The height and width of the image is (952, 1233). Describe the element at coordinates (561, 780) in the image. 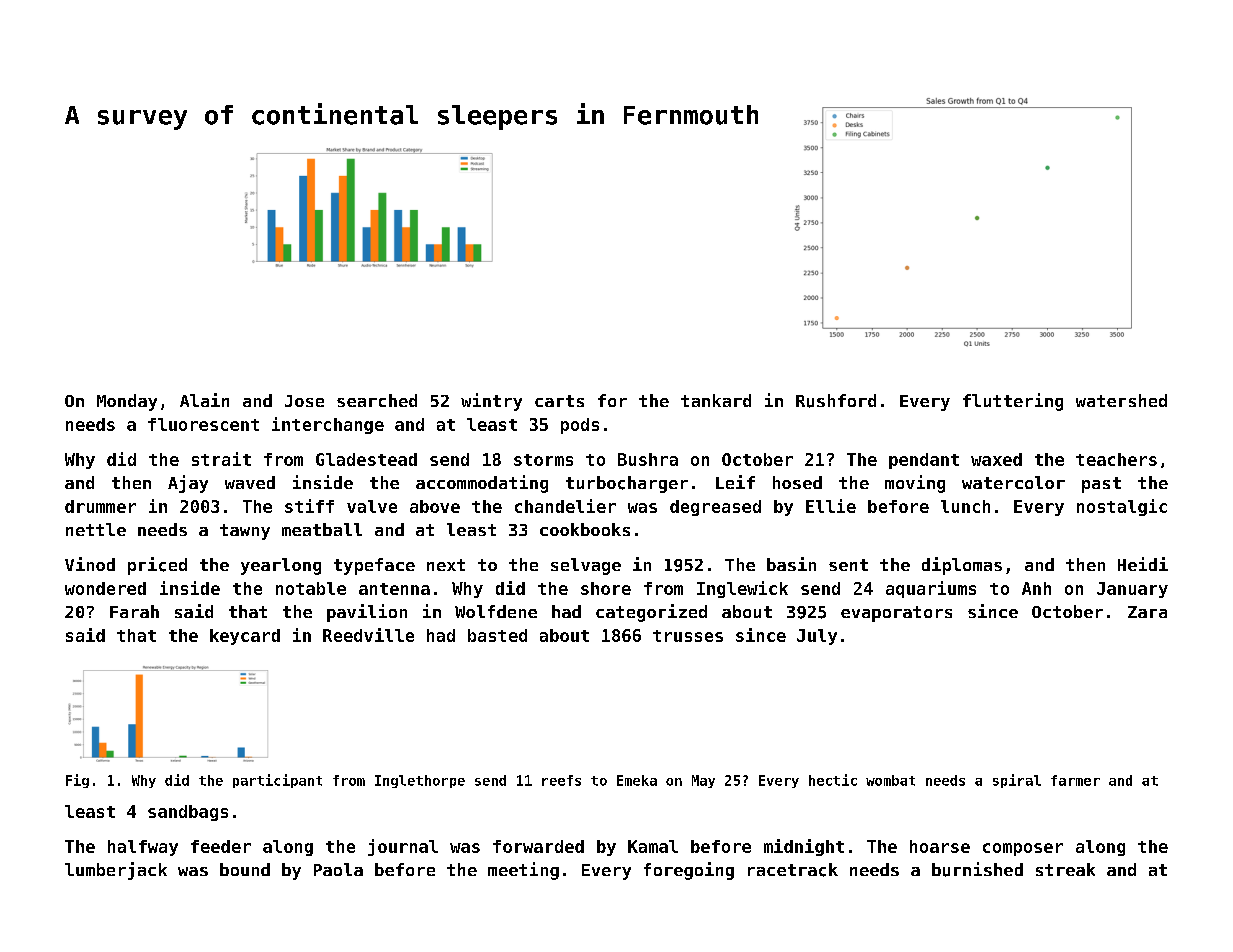

I see `reefs` at that location.
